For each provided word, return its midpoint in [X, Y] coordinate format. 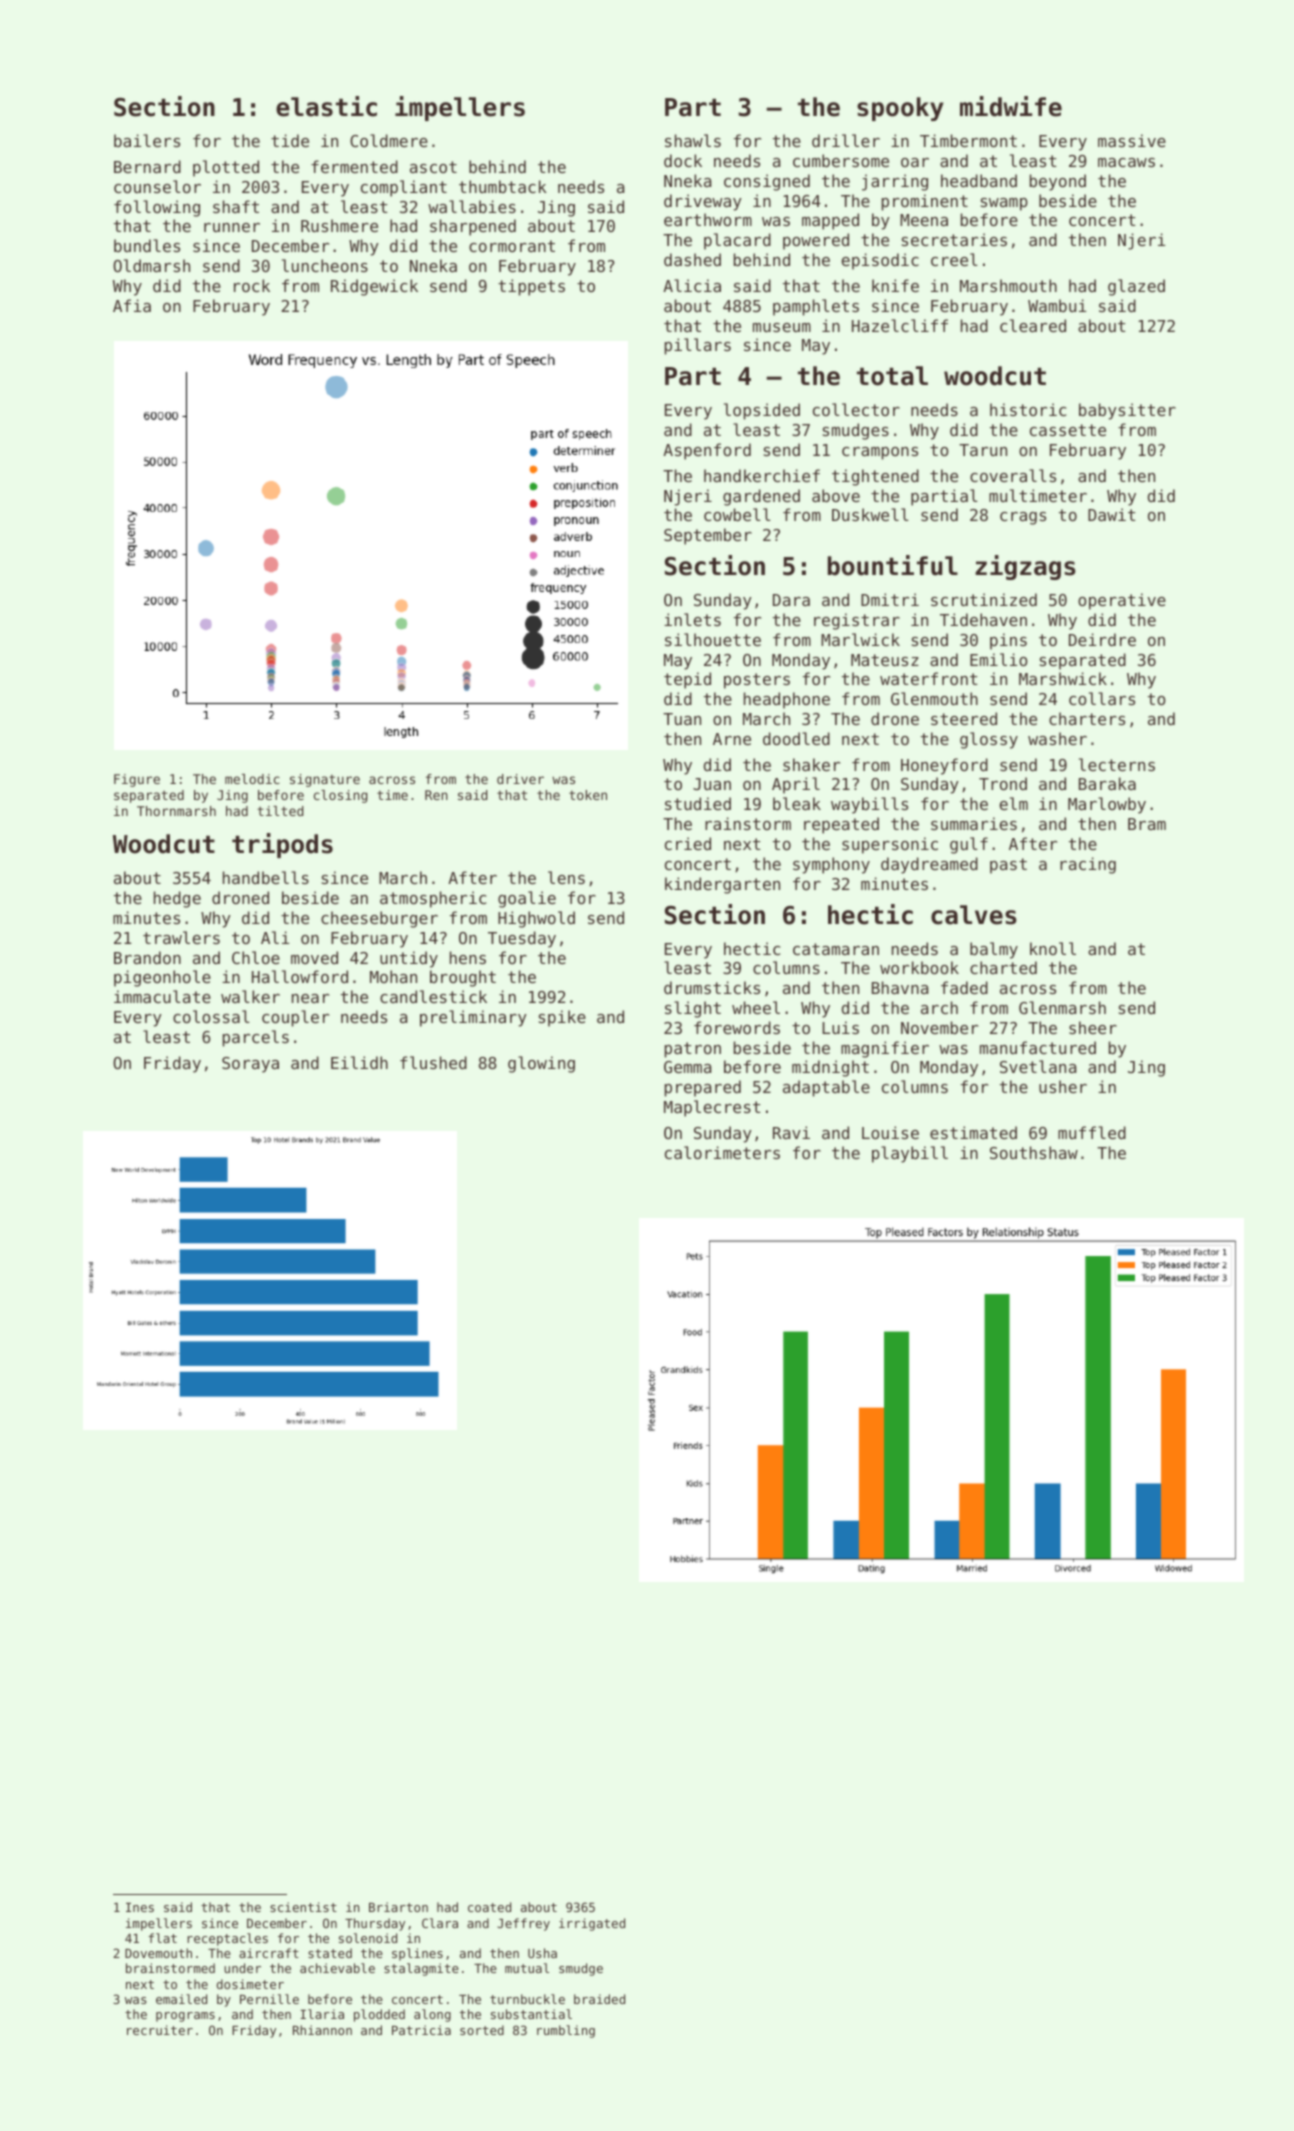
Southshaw [1034, 1152]
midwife [1011, 106]
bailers [147, 140]
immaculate [162, 996]
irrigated [592, 1924]
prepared [703, 1088]
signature [325, 780]
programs [185, 2017]
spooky [900, 109]
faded [964, 987]
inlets [692, 619]
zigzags [1025, 567]
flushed [433, 1062]
